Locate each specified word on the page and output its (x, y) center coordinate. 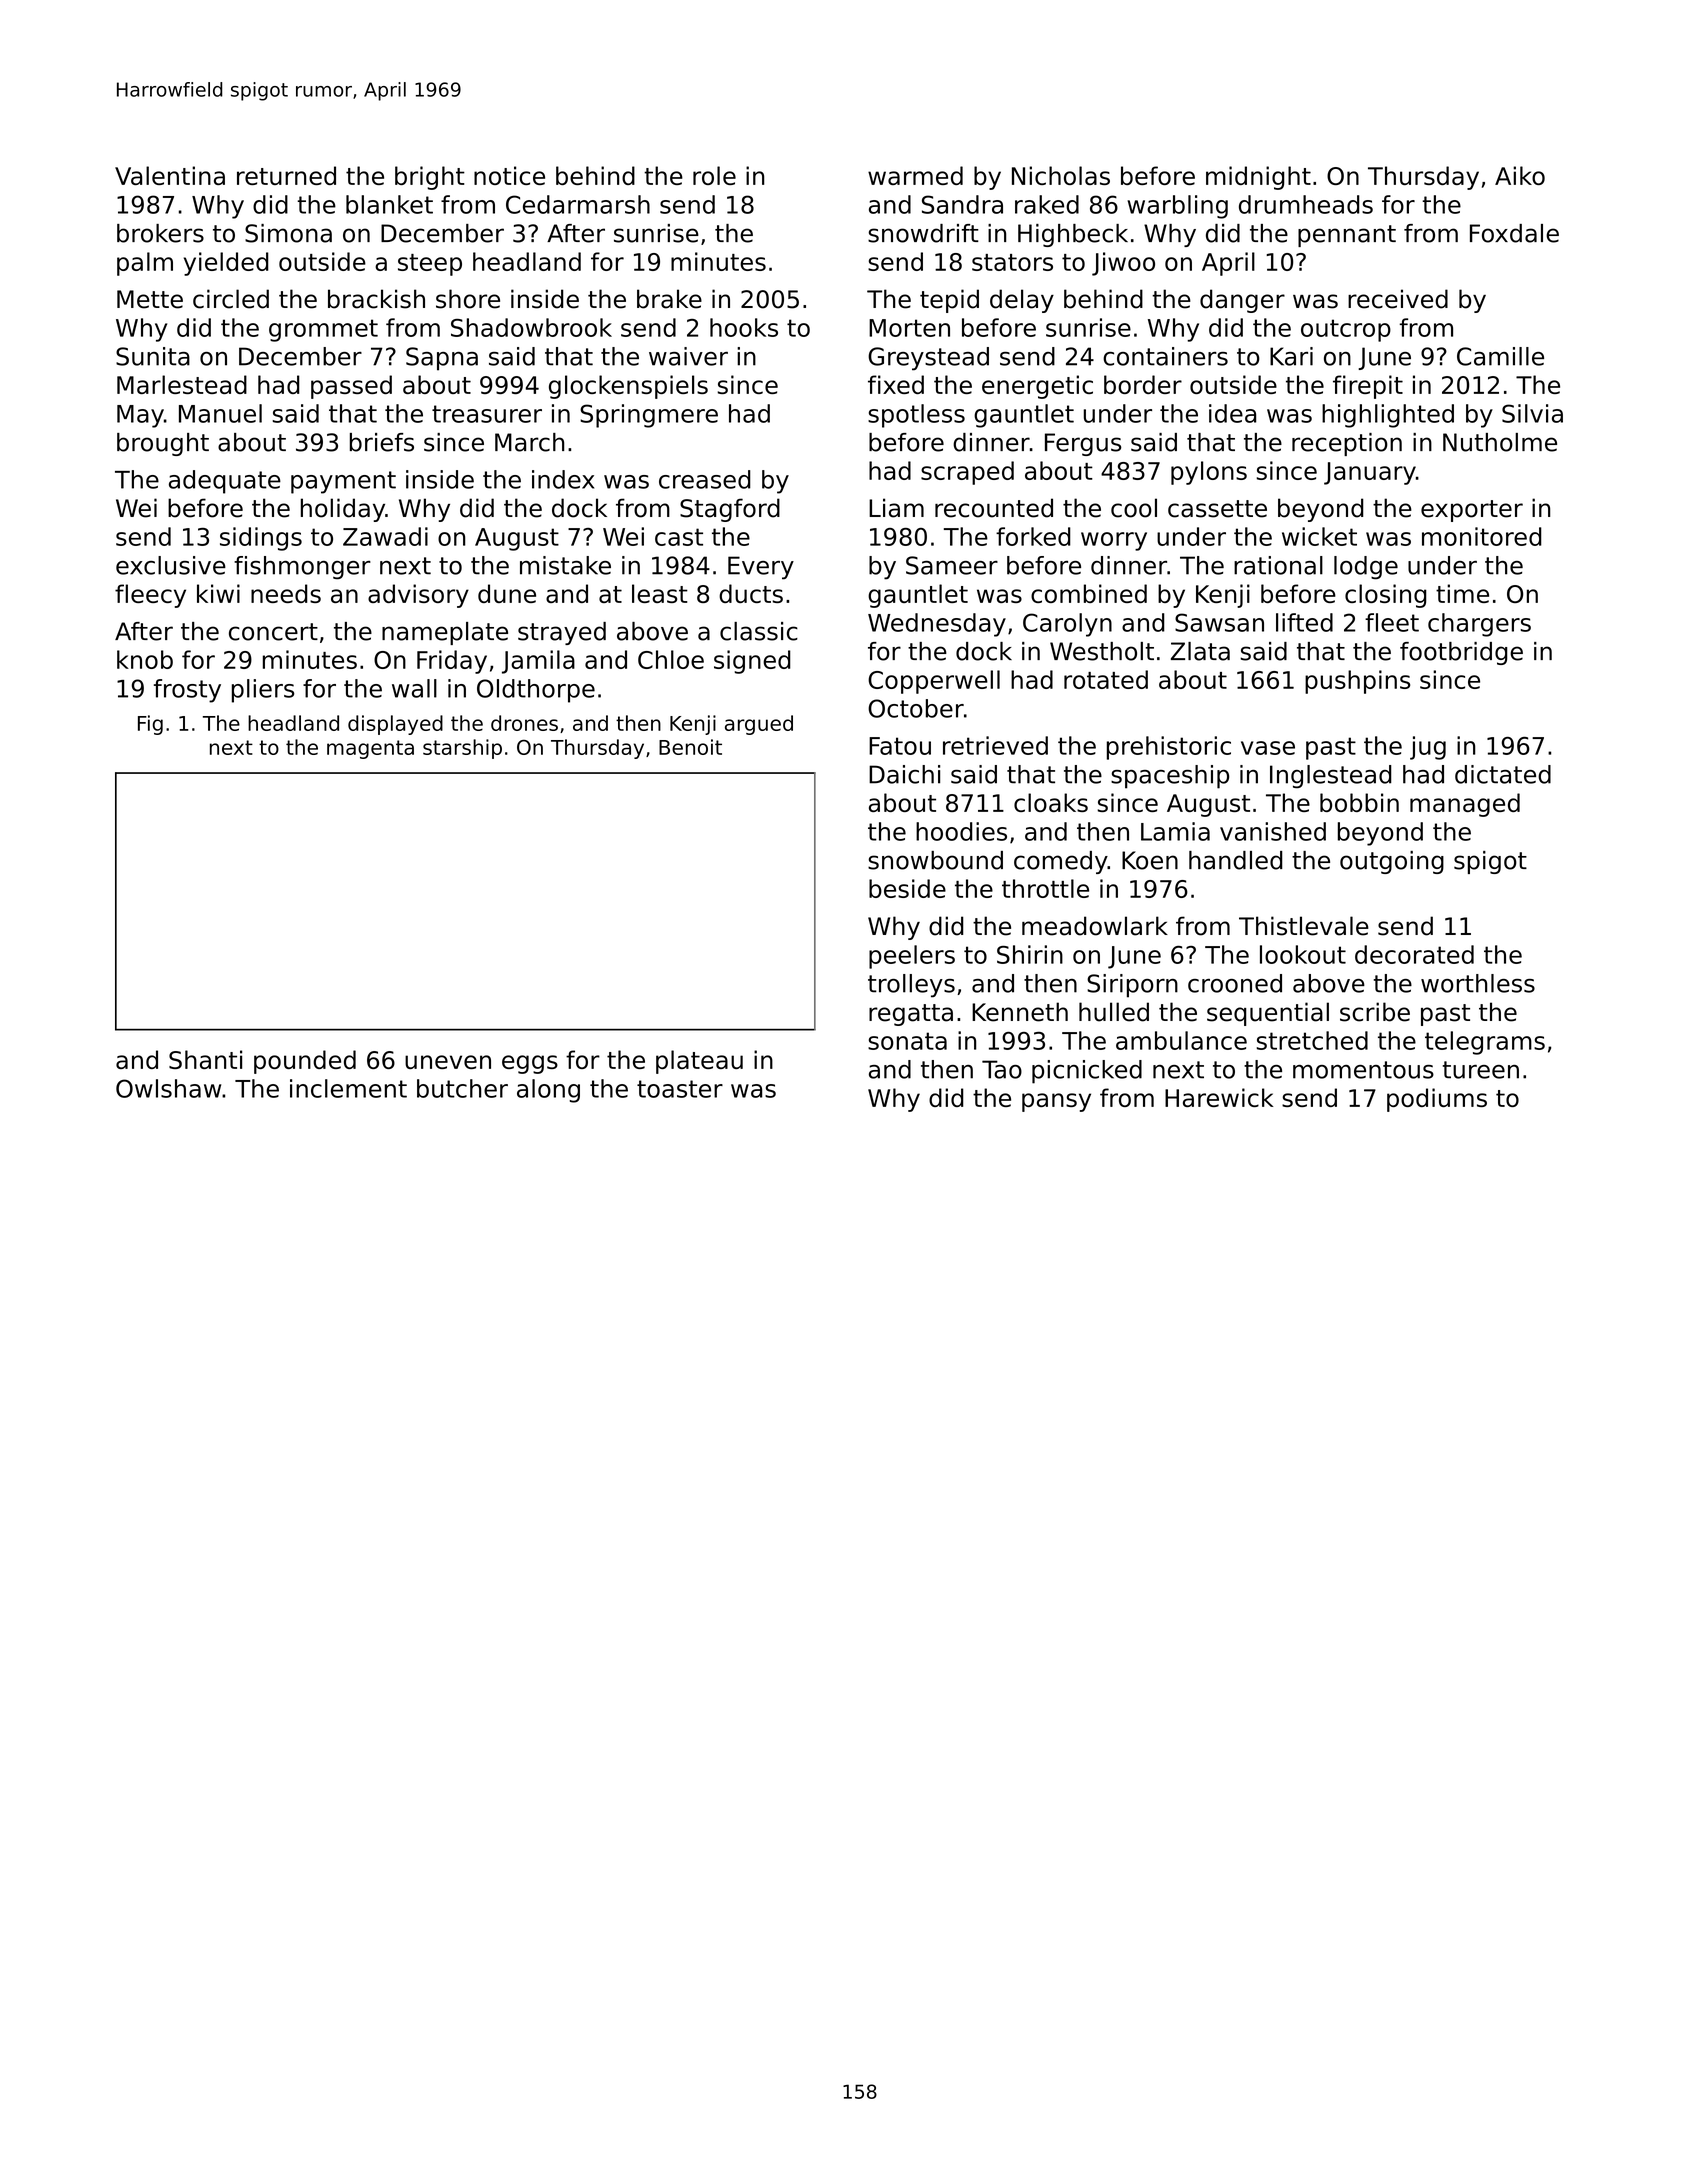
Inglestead (1330, 777)
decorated (1414, 954)
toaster (680, 1089)
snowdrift (923, 233)
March (529, 442)
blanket (389, 204)
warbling (1177, 207)
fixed (896, 384)
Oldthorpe (536, 691)
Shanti (205, 1059)
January (1370, 473)
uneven (448, 1062)
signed (752, 662)
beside (907, 888)
